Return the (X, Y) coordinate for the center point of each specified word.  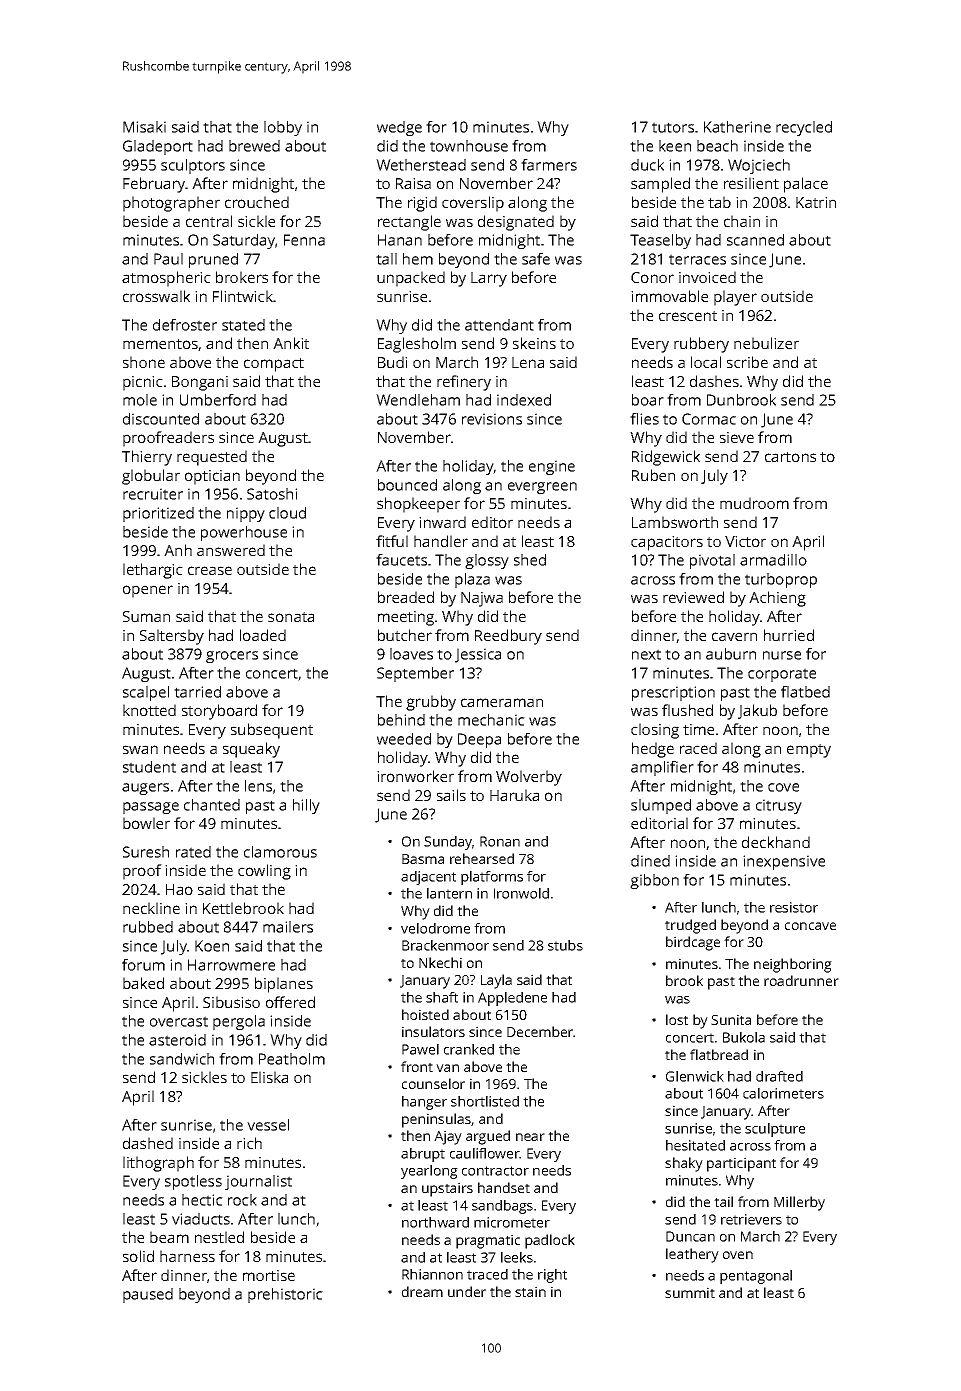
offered (290, 1002)
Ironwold (521, 893)
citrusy (779, 806)
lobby (283, 128)
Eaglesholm (417, 345)
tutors (673, 127)
